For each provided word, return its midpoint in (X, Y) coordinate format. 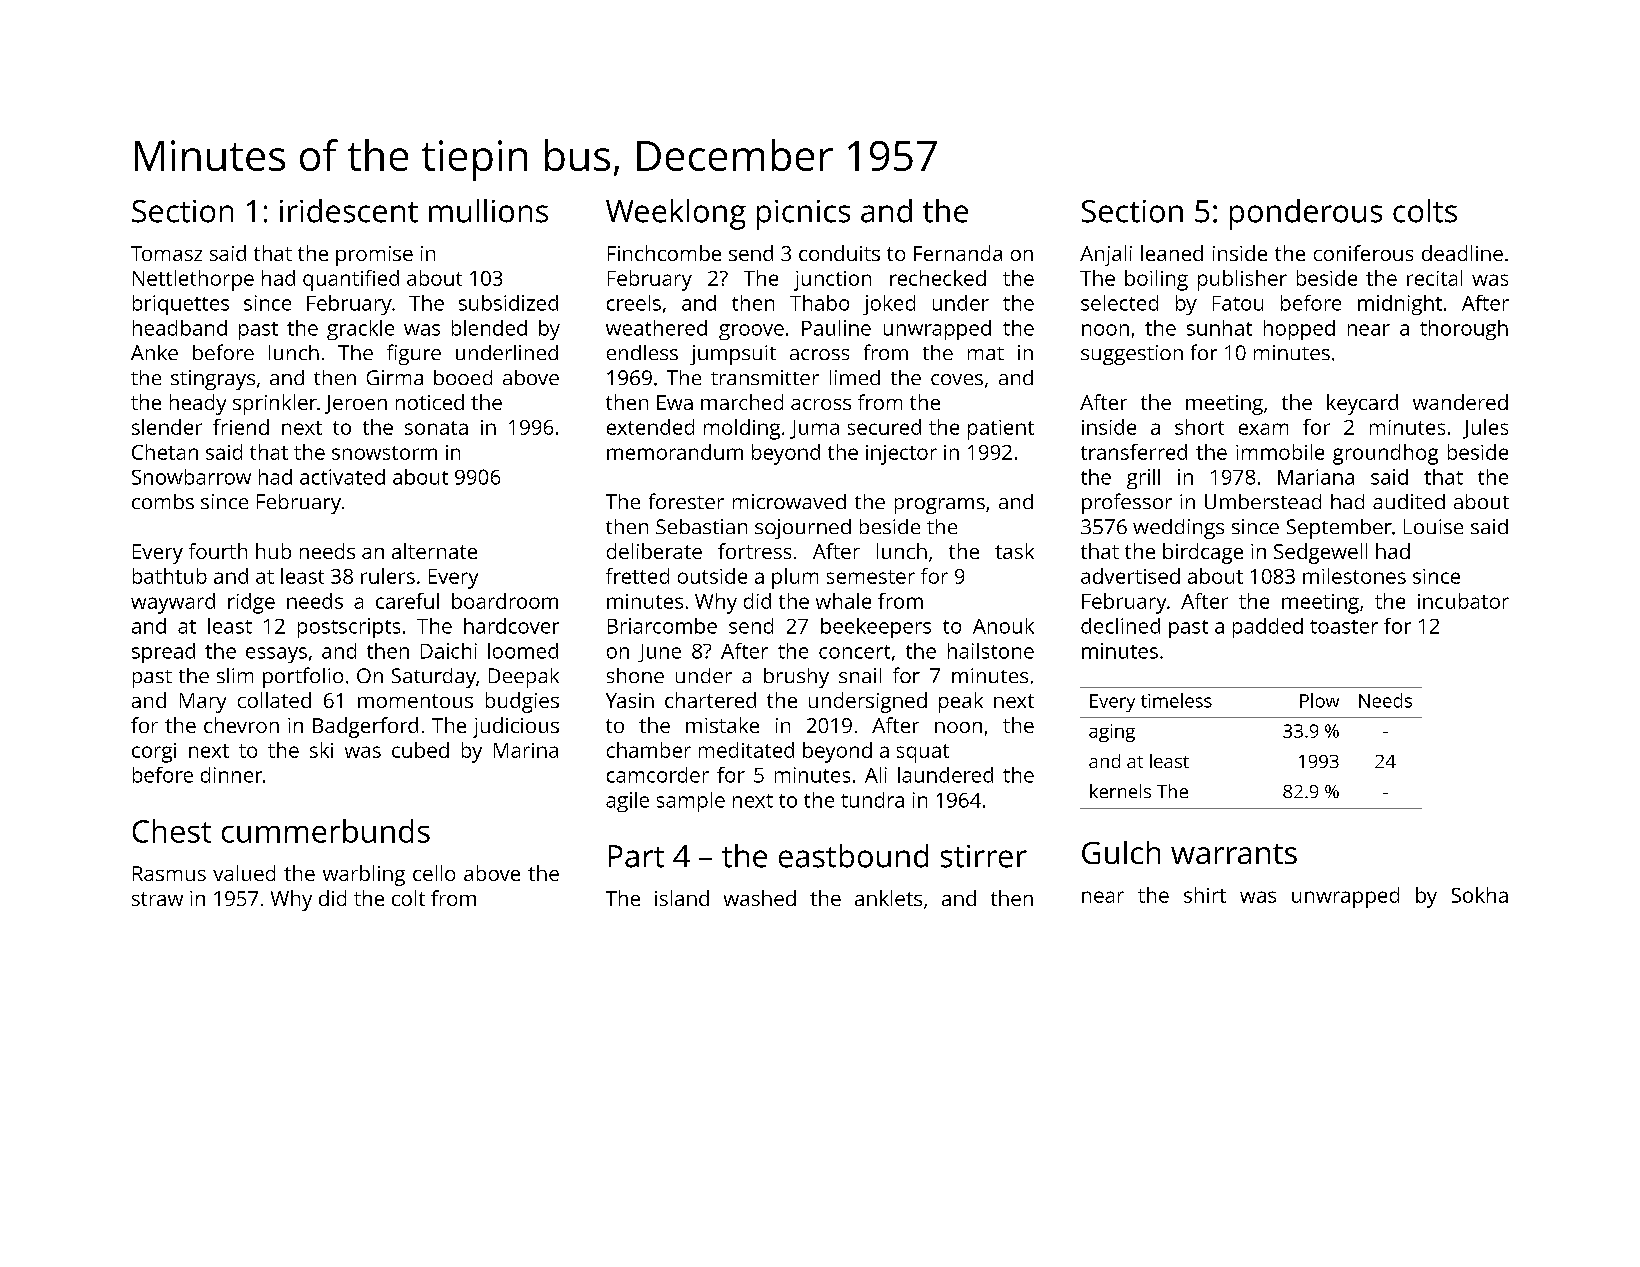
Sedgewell (1320, 553)
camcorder (658, 775)
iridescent (349, 211)
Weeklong (676, 214)
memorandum (675, 452)
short (1199, 427)
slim (235, 675)
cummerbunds (326, 831)
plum (795, 578)
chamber (649, 750)
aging (1112, 733)
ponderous (1306, 214)
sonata (436, 428)
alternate (434, 551)
